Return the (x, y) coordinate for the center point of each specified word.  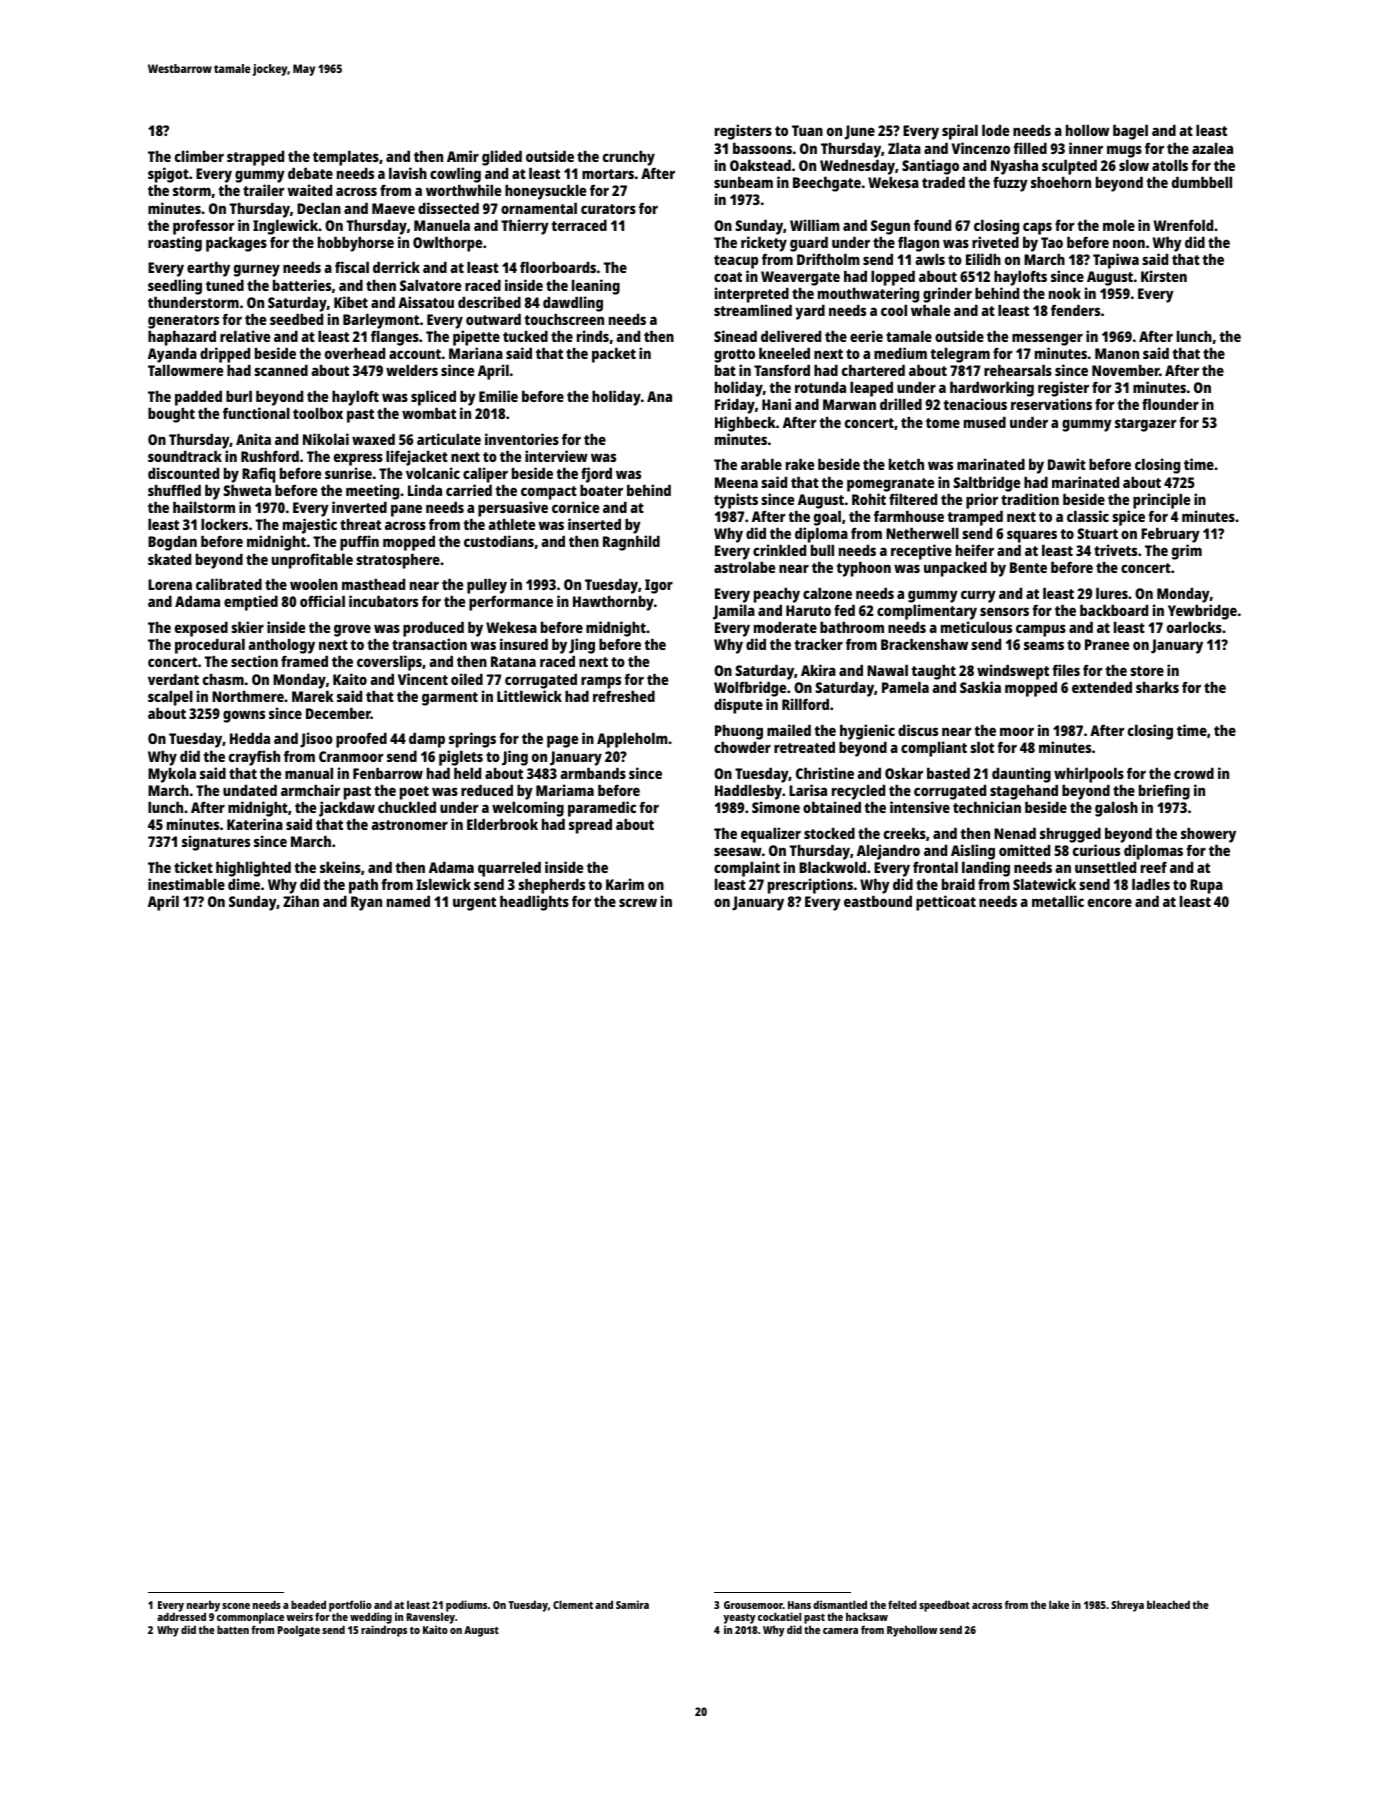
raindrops (384, 1631)
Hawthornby (613, 603)
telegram (960, 355)
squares (1032, 536)
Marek (313, 696)
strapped (255, 158)
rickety (764, 244)
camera (840, 1631)
